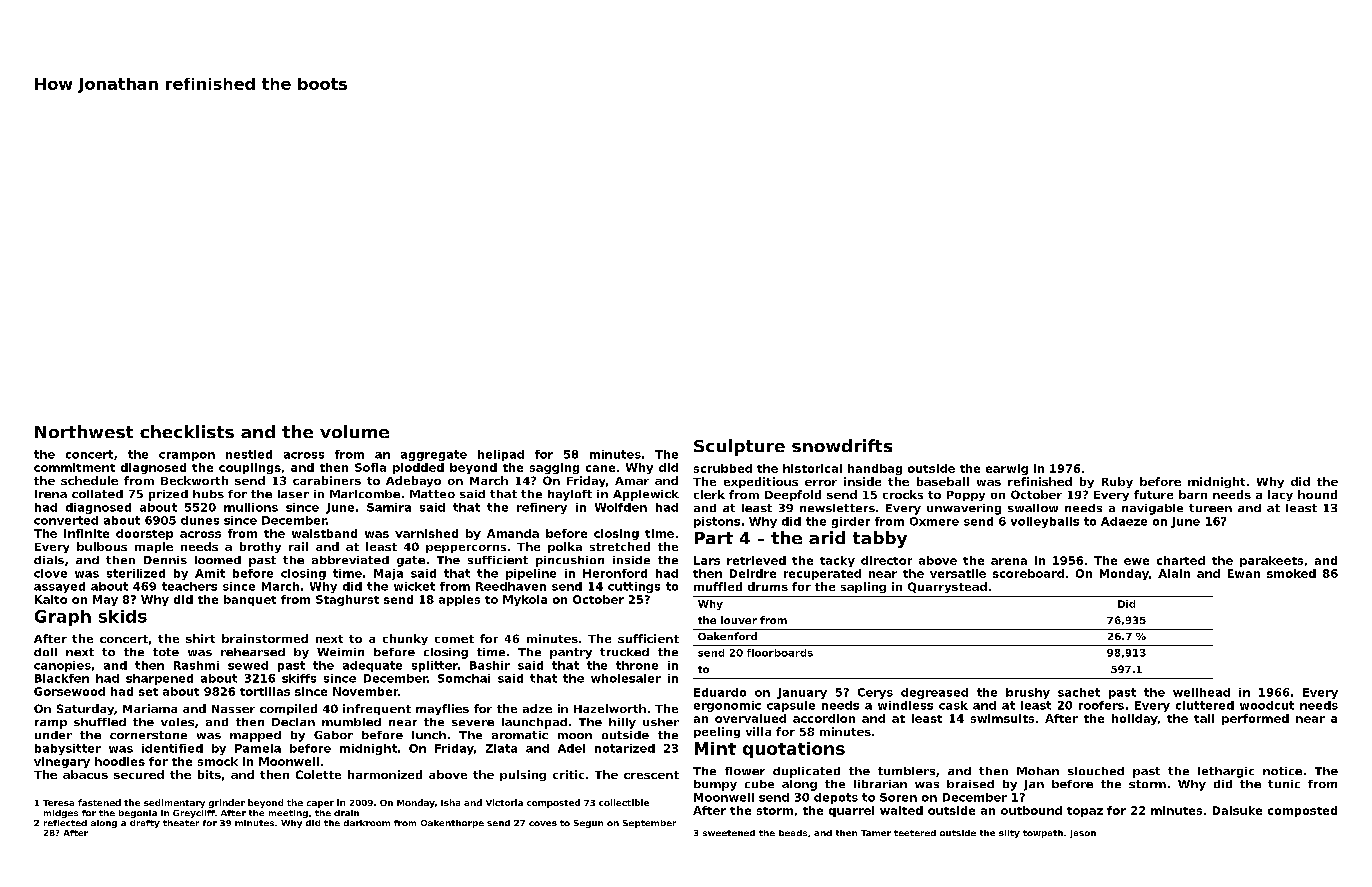  Describe the element at coordinates (200, 638) in the screenshot. I see `shirt` at that location.
